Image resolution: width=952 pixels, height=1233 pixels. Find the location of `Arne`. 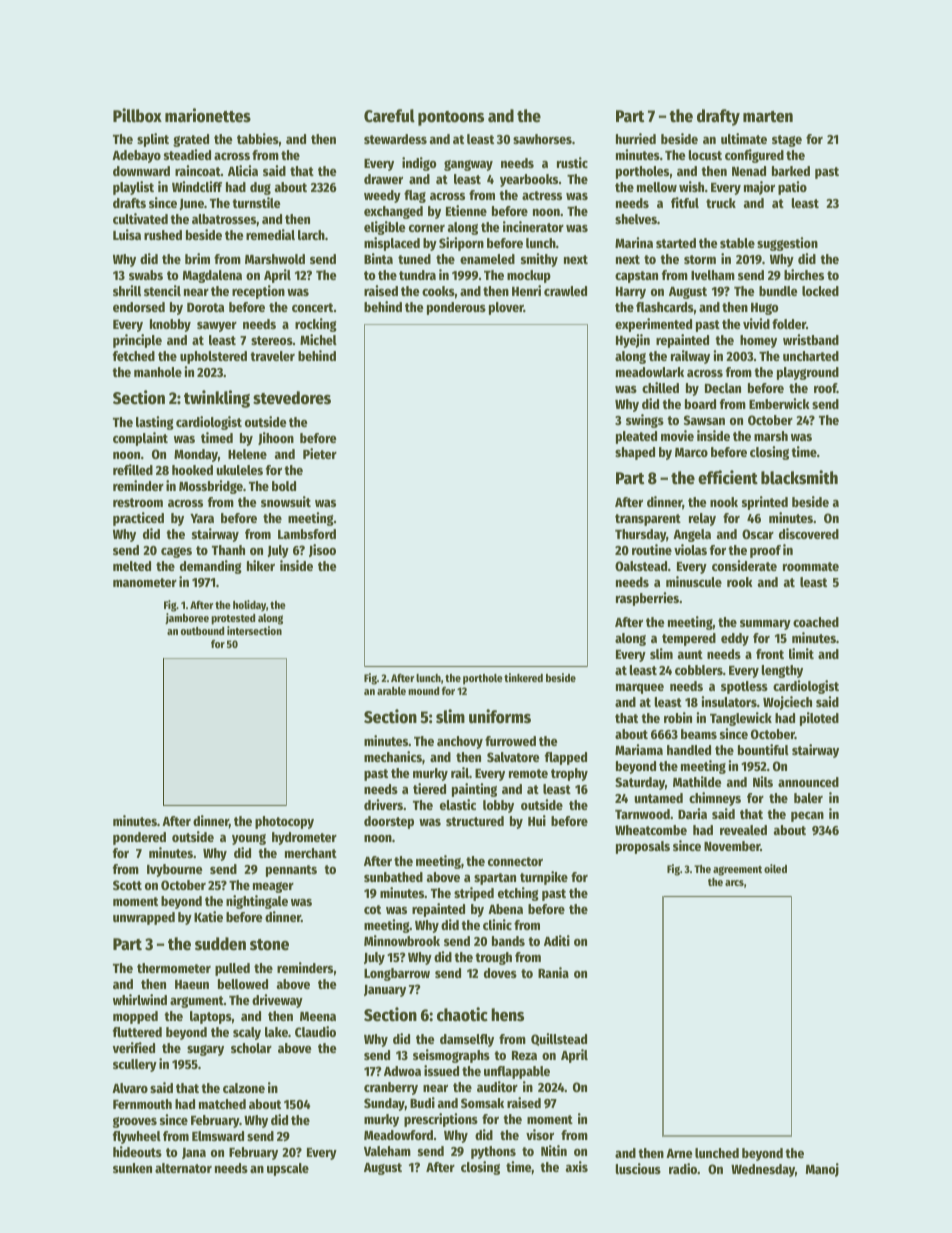

Arne is located at coordinates (679, 1153).
